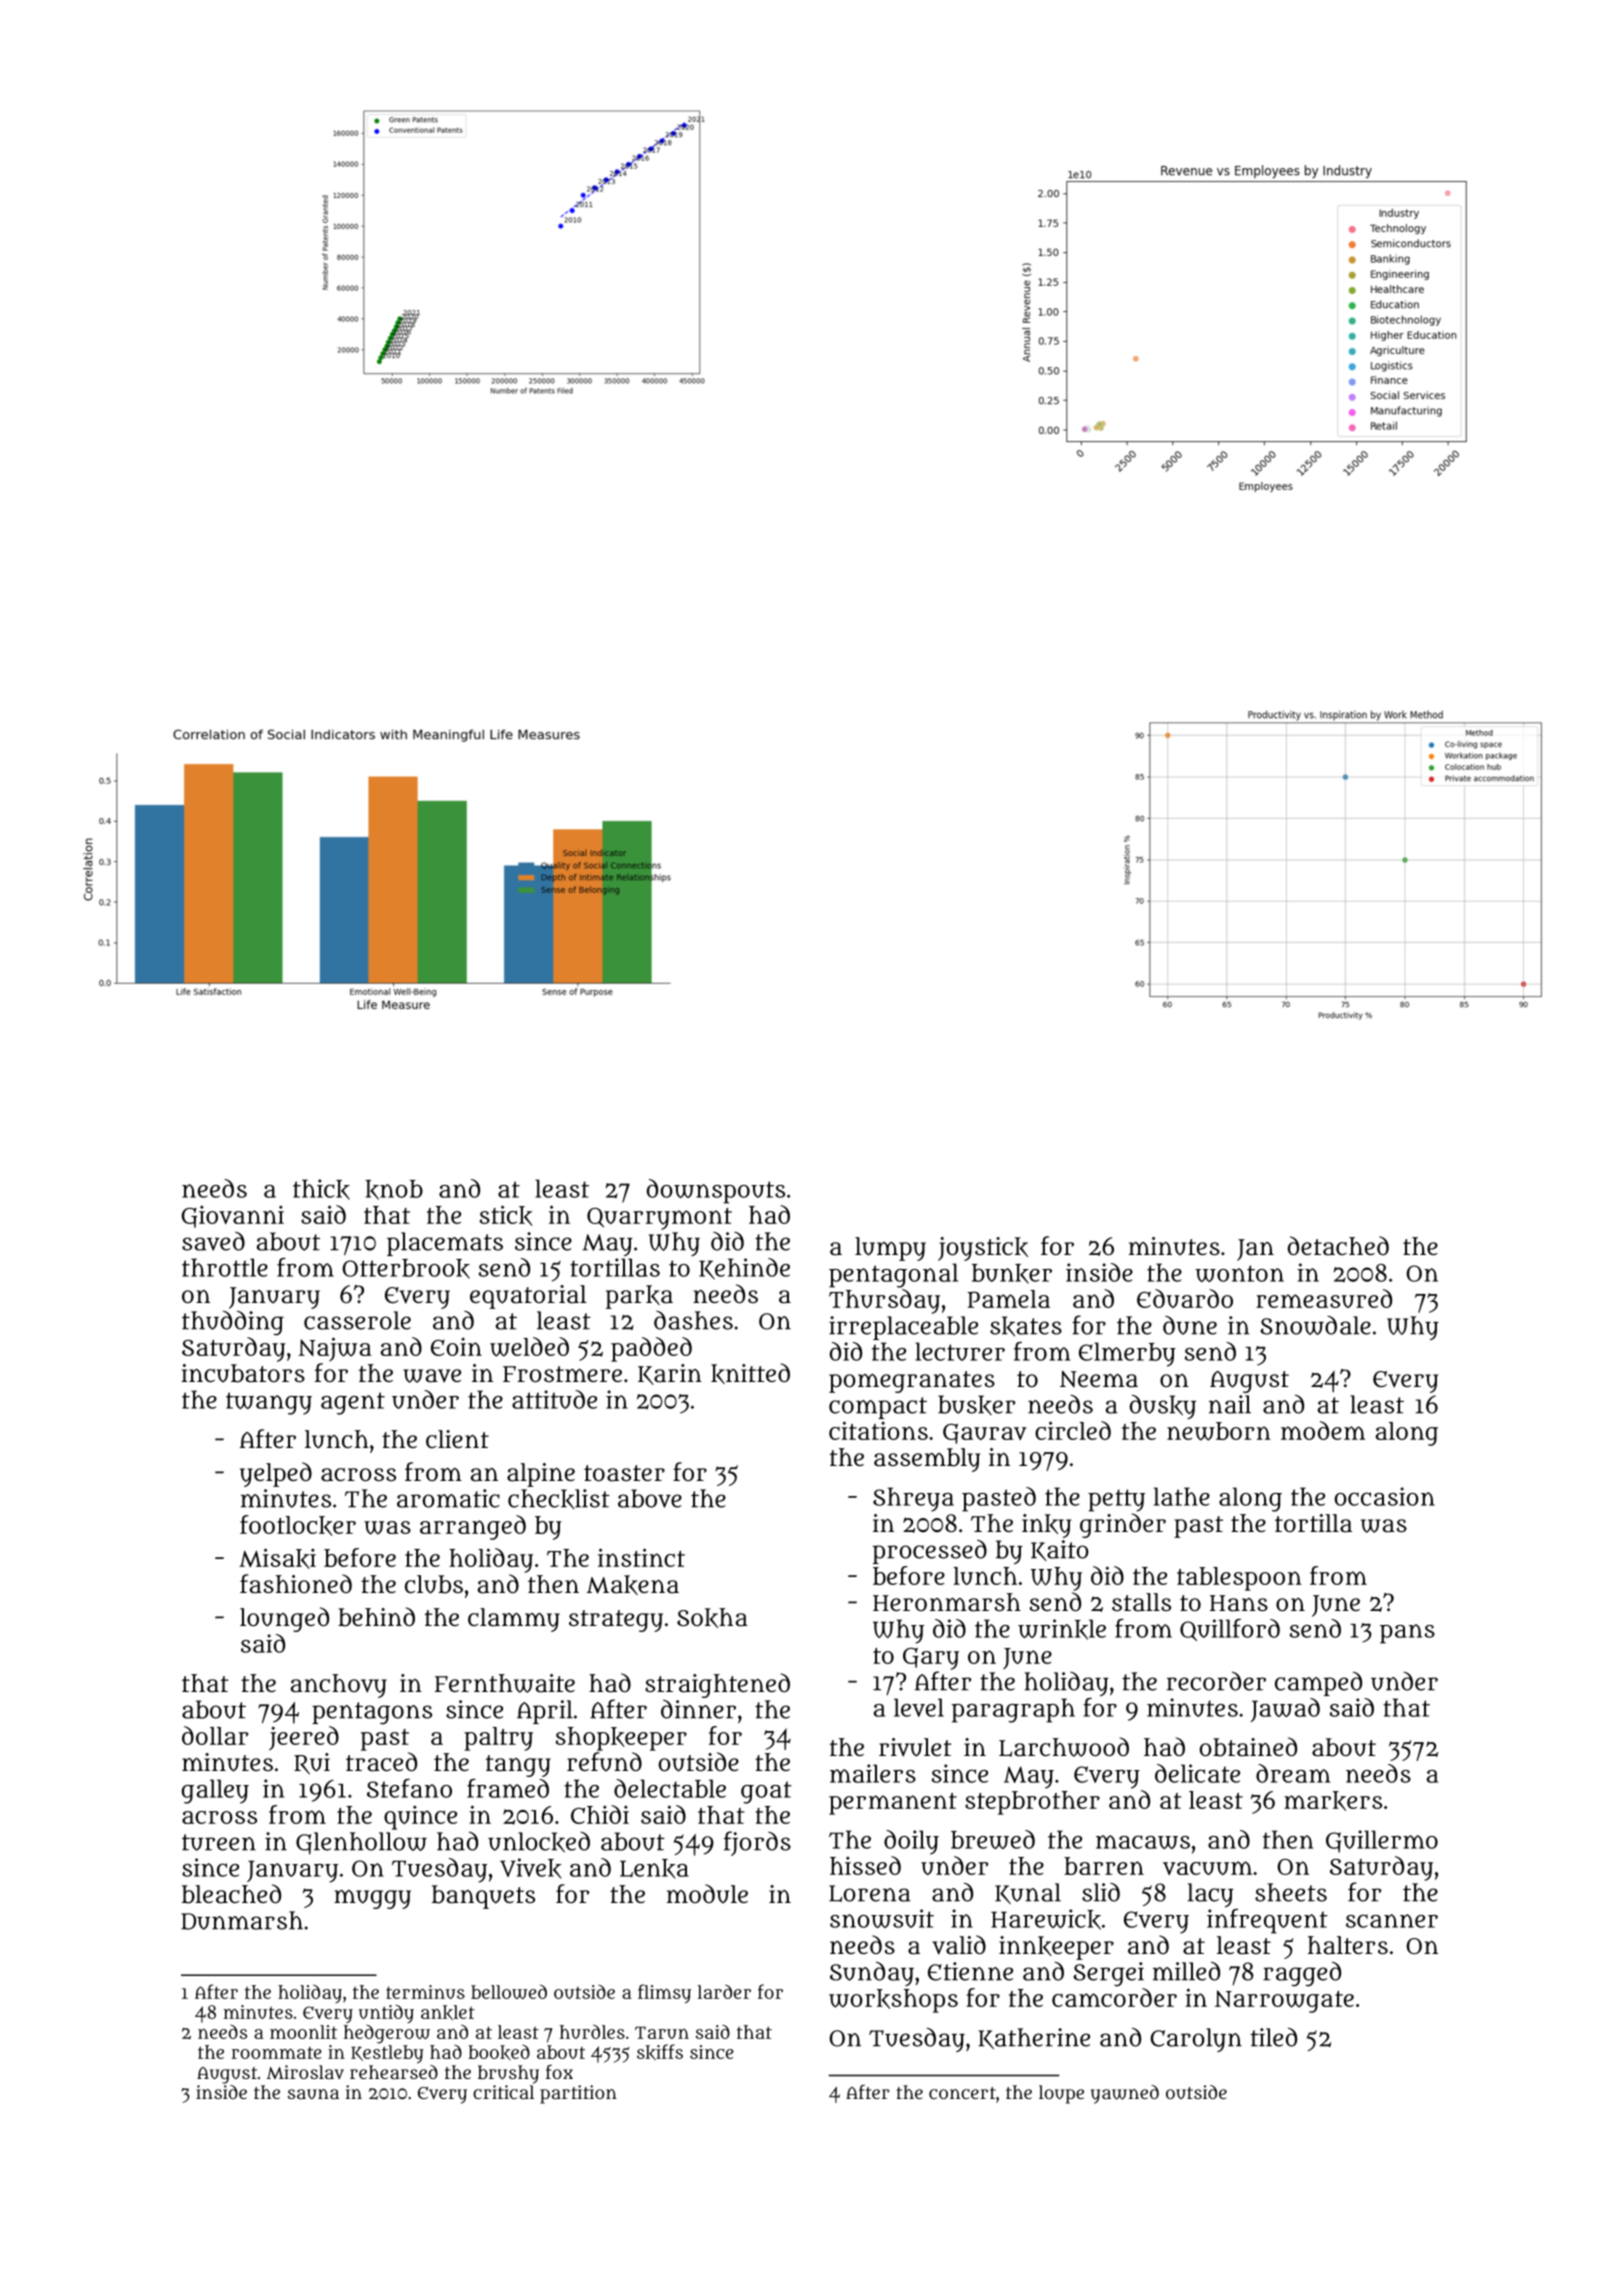 The width and height of the document is (1620, 2292). Describe the element at coordinates (1274, 2037) in the document. I see `tiled` at that location.
